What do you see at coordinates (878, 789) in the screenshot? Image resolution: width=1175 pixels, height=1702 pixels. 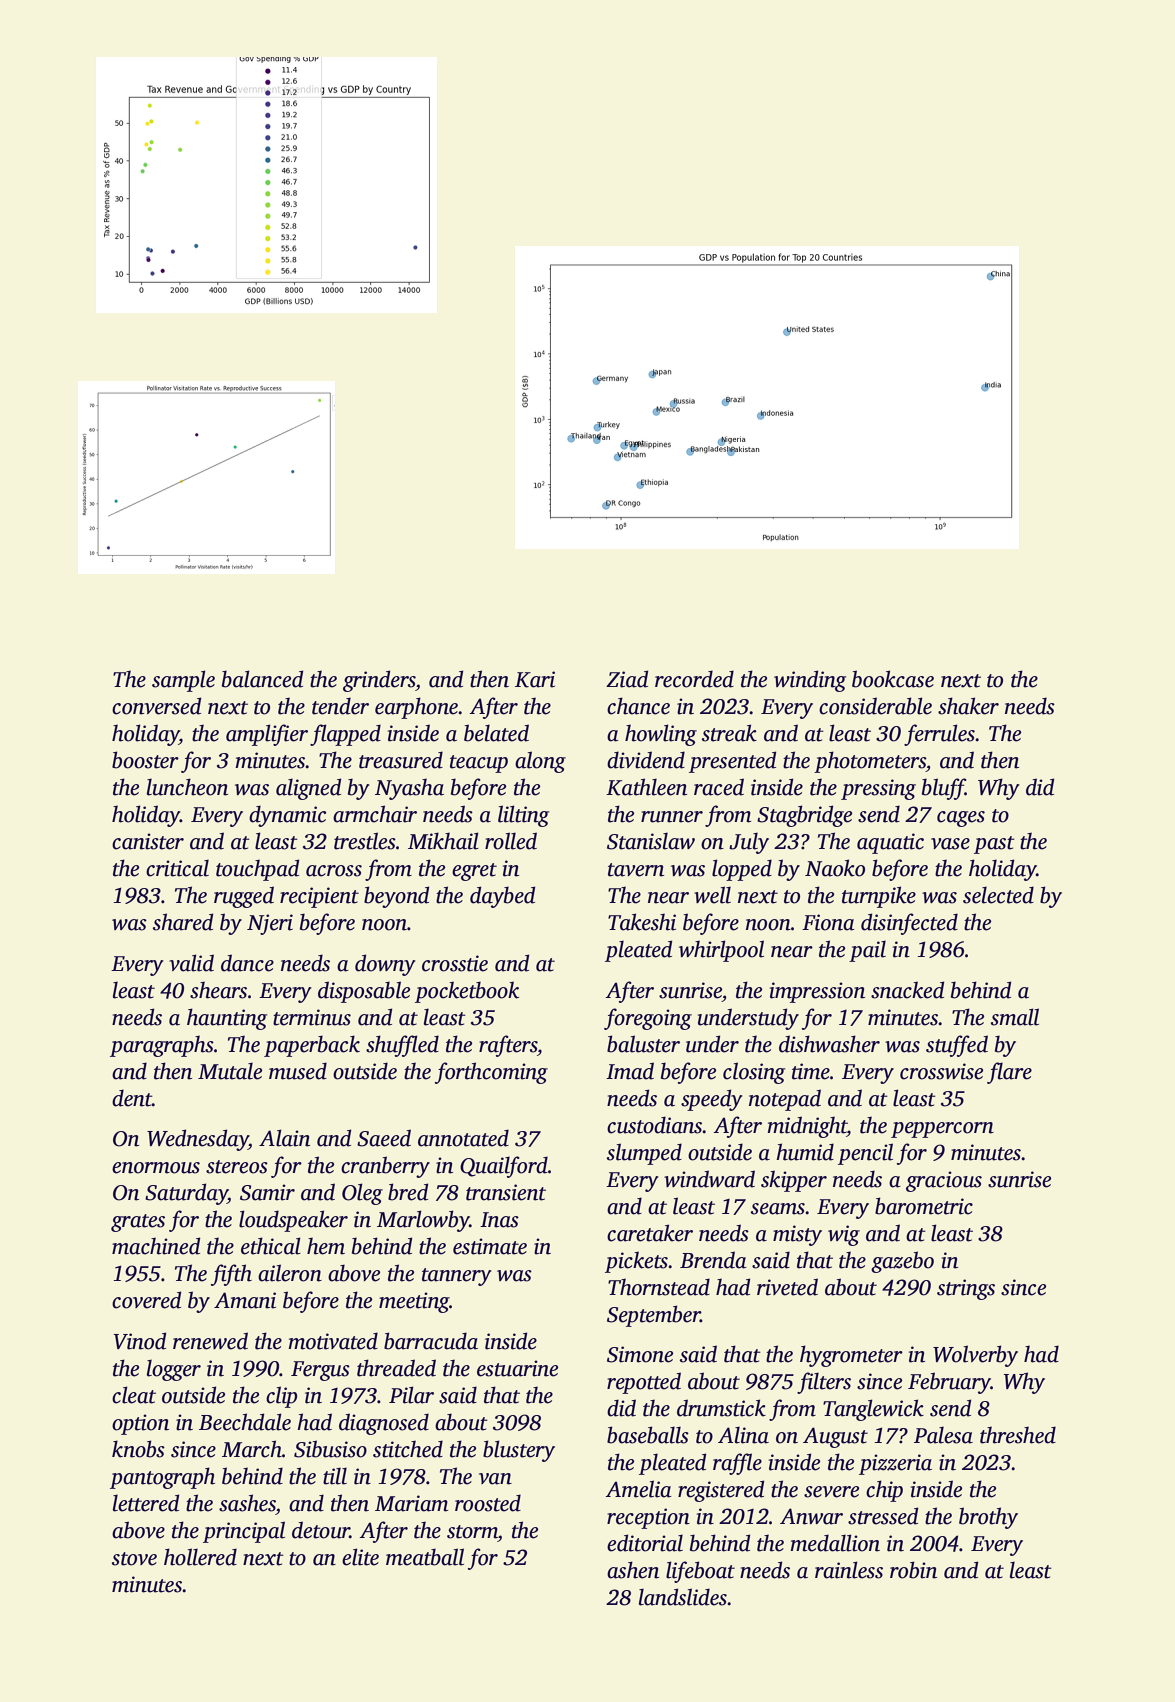 I see `pressing` at bounding box center [878, 789].
